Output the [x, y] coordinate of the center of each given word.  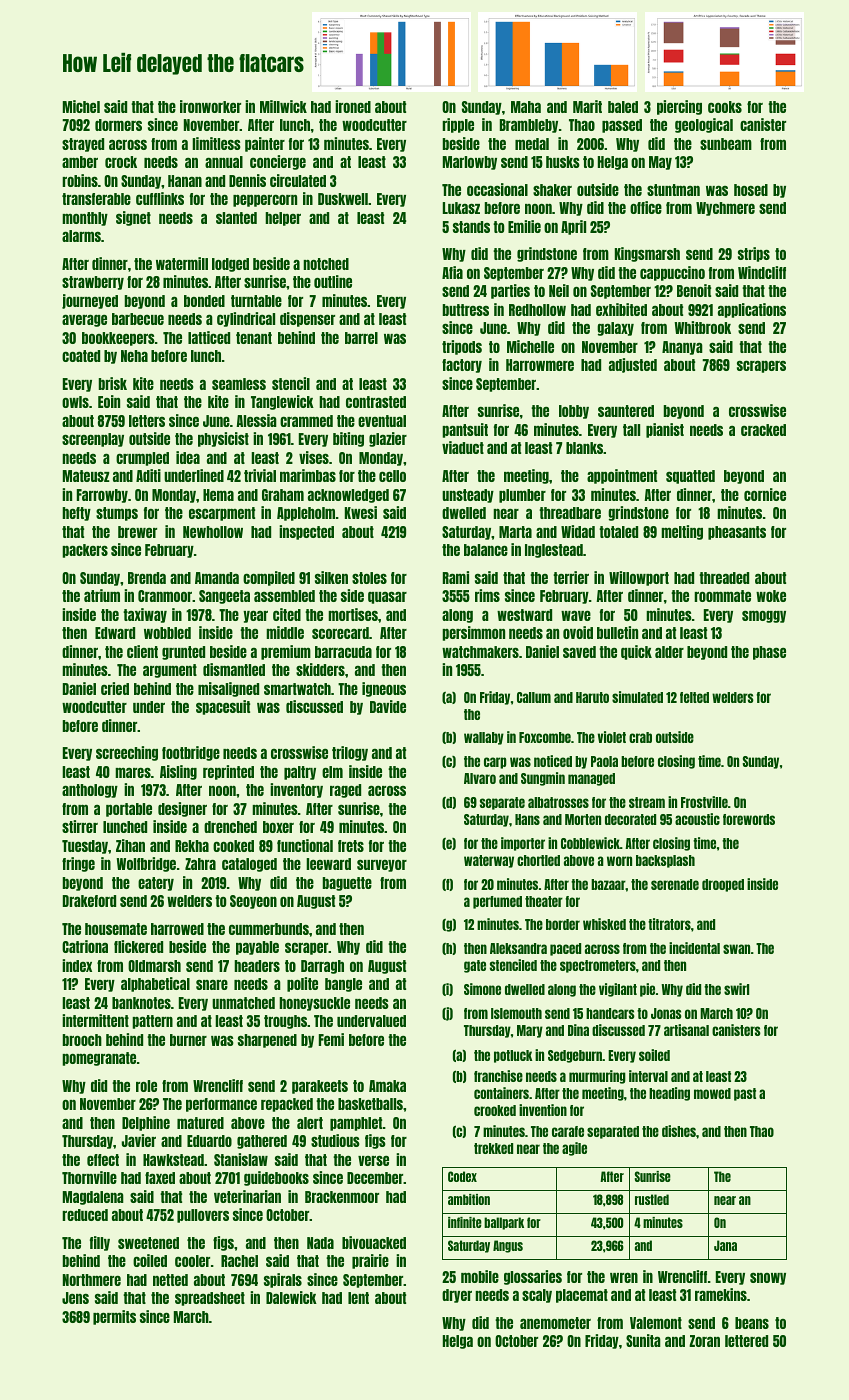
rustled [652, 1199]
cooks [725, 107]
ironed [353, 106]
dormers [118, 125]
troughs [286, 1022]
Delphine [146, 1123]
